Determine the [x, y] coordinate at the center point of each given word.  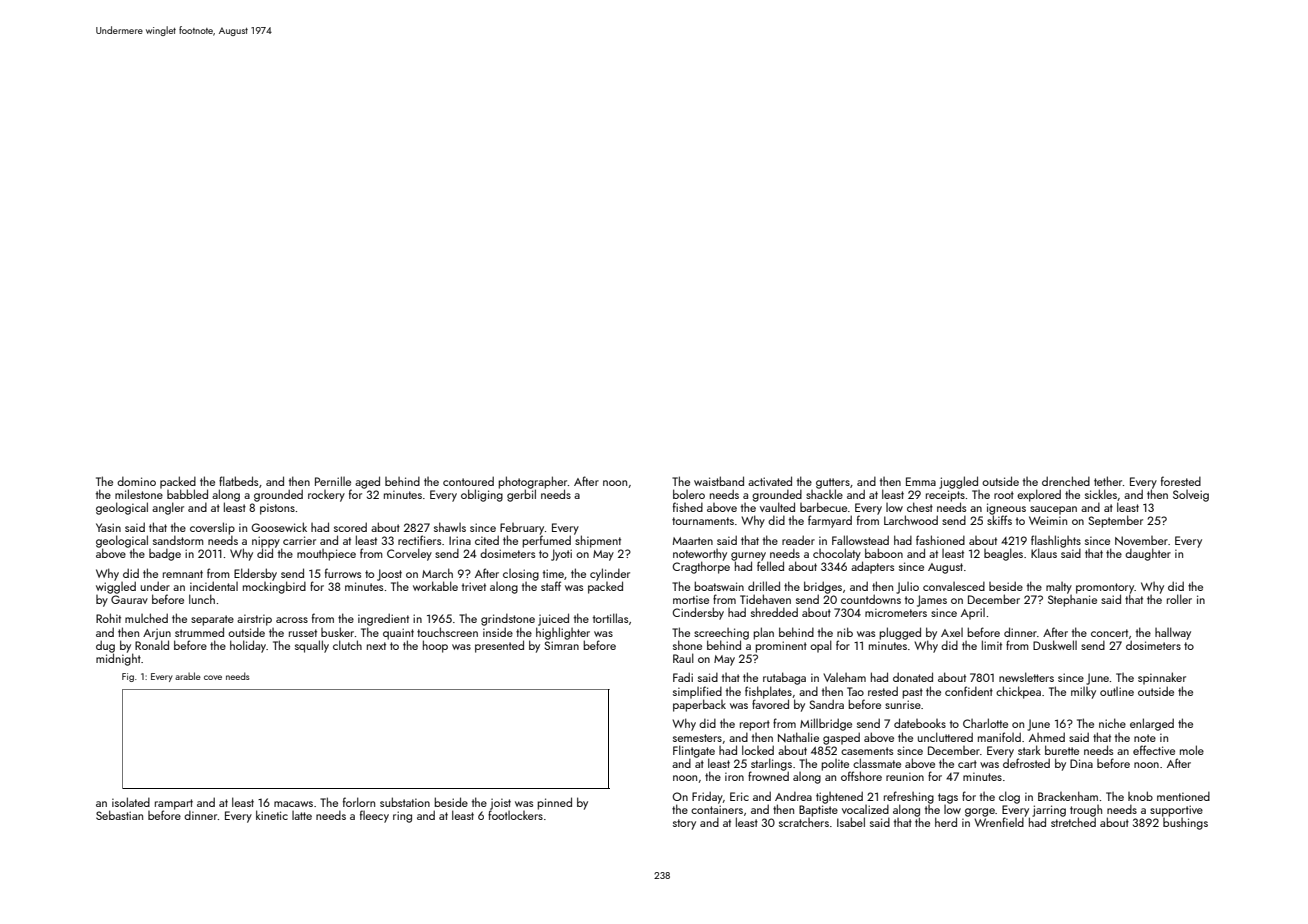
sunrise [903, 704]
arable [188, 676]
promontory [1105, 588]
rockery [326, 496]
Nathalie [798, 737]
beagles [1003, 554]
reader [798, 540]
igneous [1006, 509]
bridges [823, 587]
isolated [131, 802]
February [522, 529]
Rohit [108, 618]
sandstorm [178, 540]
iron [734, 776]
